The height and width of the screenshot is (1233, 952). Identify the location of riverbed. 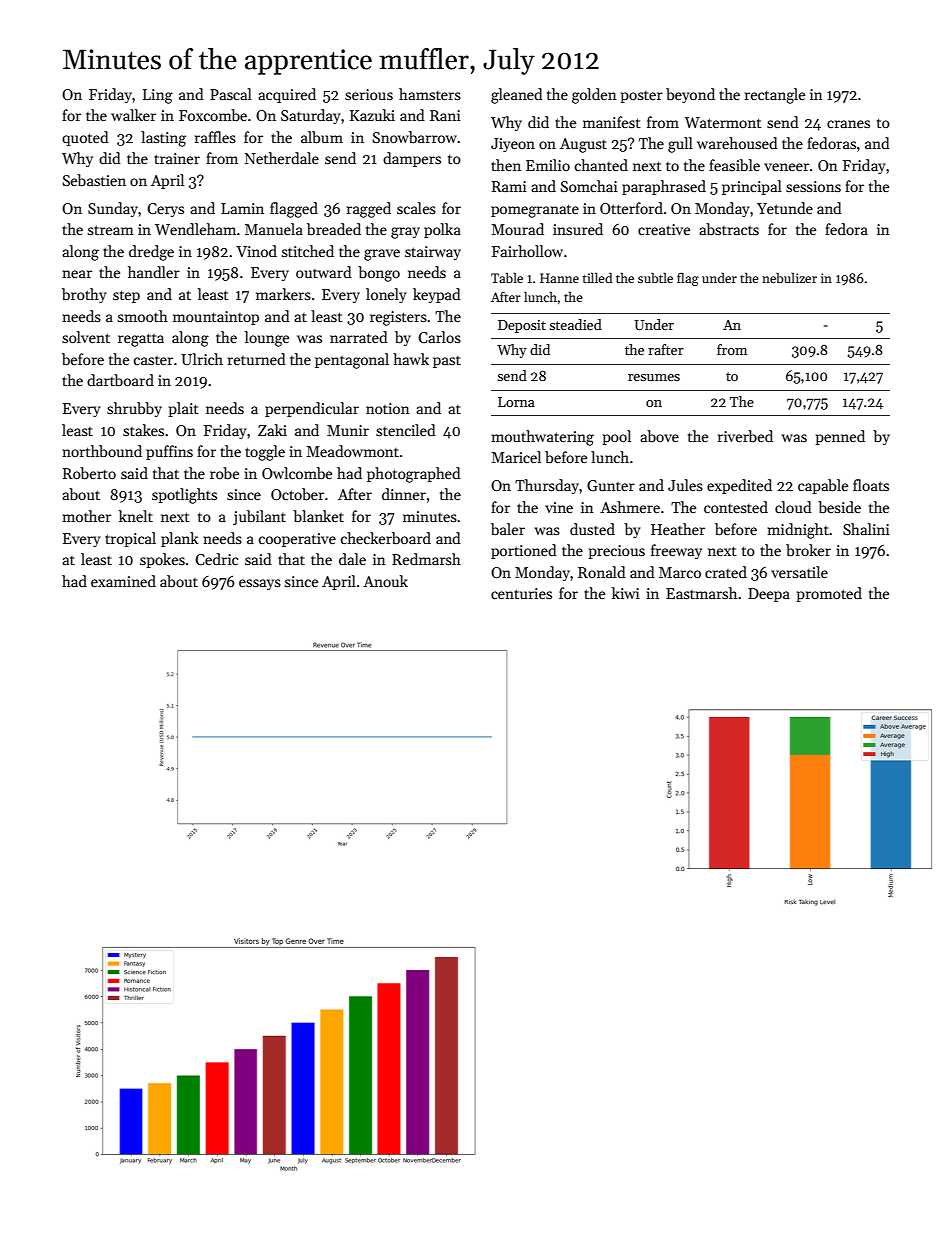
(745, 436).
